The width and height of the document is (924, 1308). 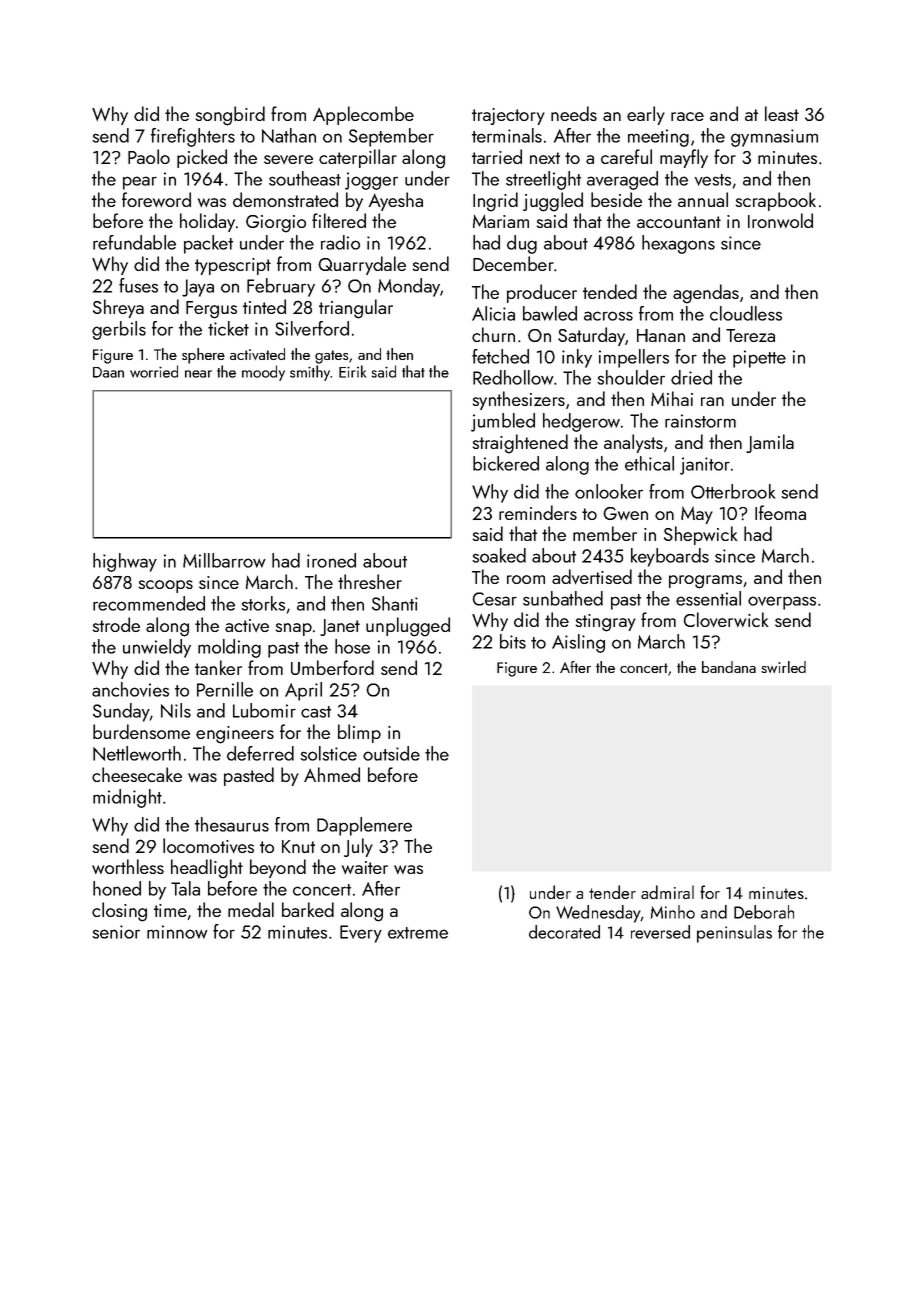 What do you see at coordinates (359, 733) in the document?
I see `blimp` at bounding box center [359, 733].
